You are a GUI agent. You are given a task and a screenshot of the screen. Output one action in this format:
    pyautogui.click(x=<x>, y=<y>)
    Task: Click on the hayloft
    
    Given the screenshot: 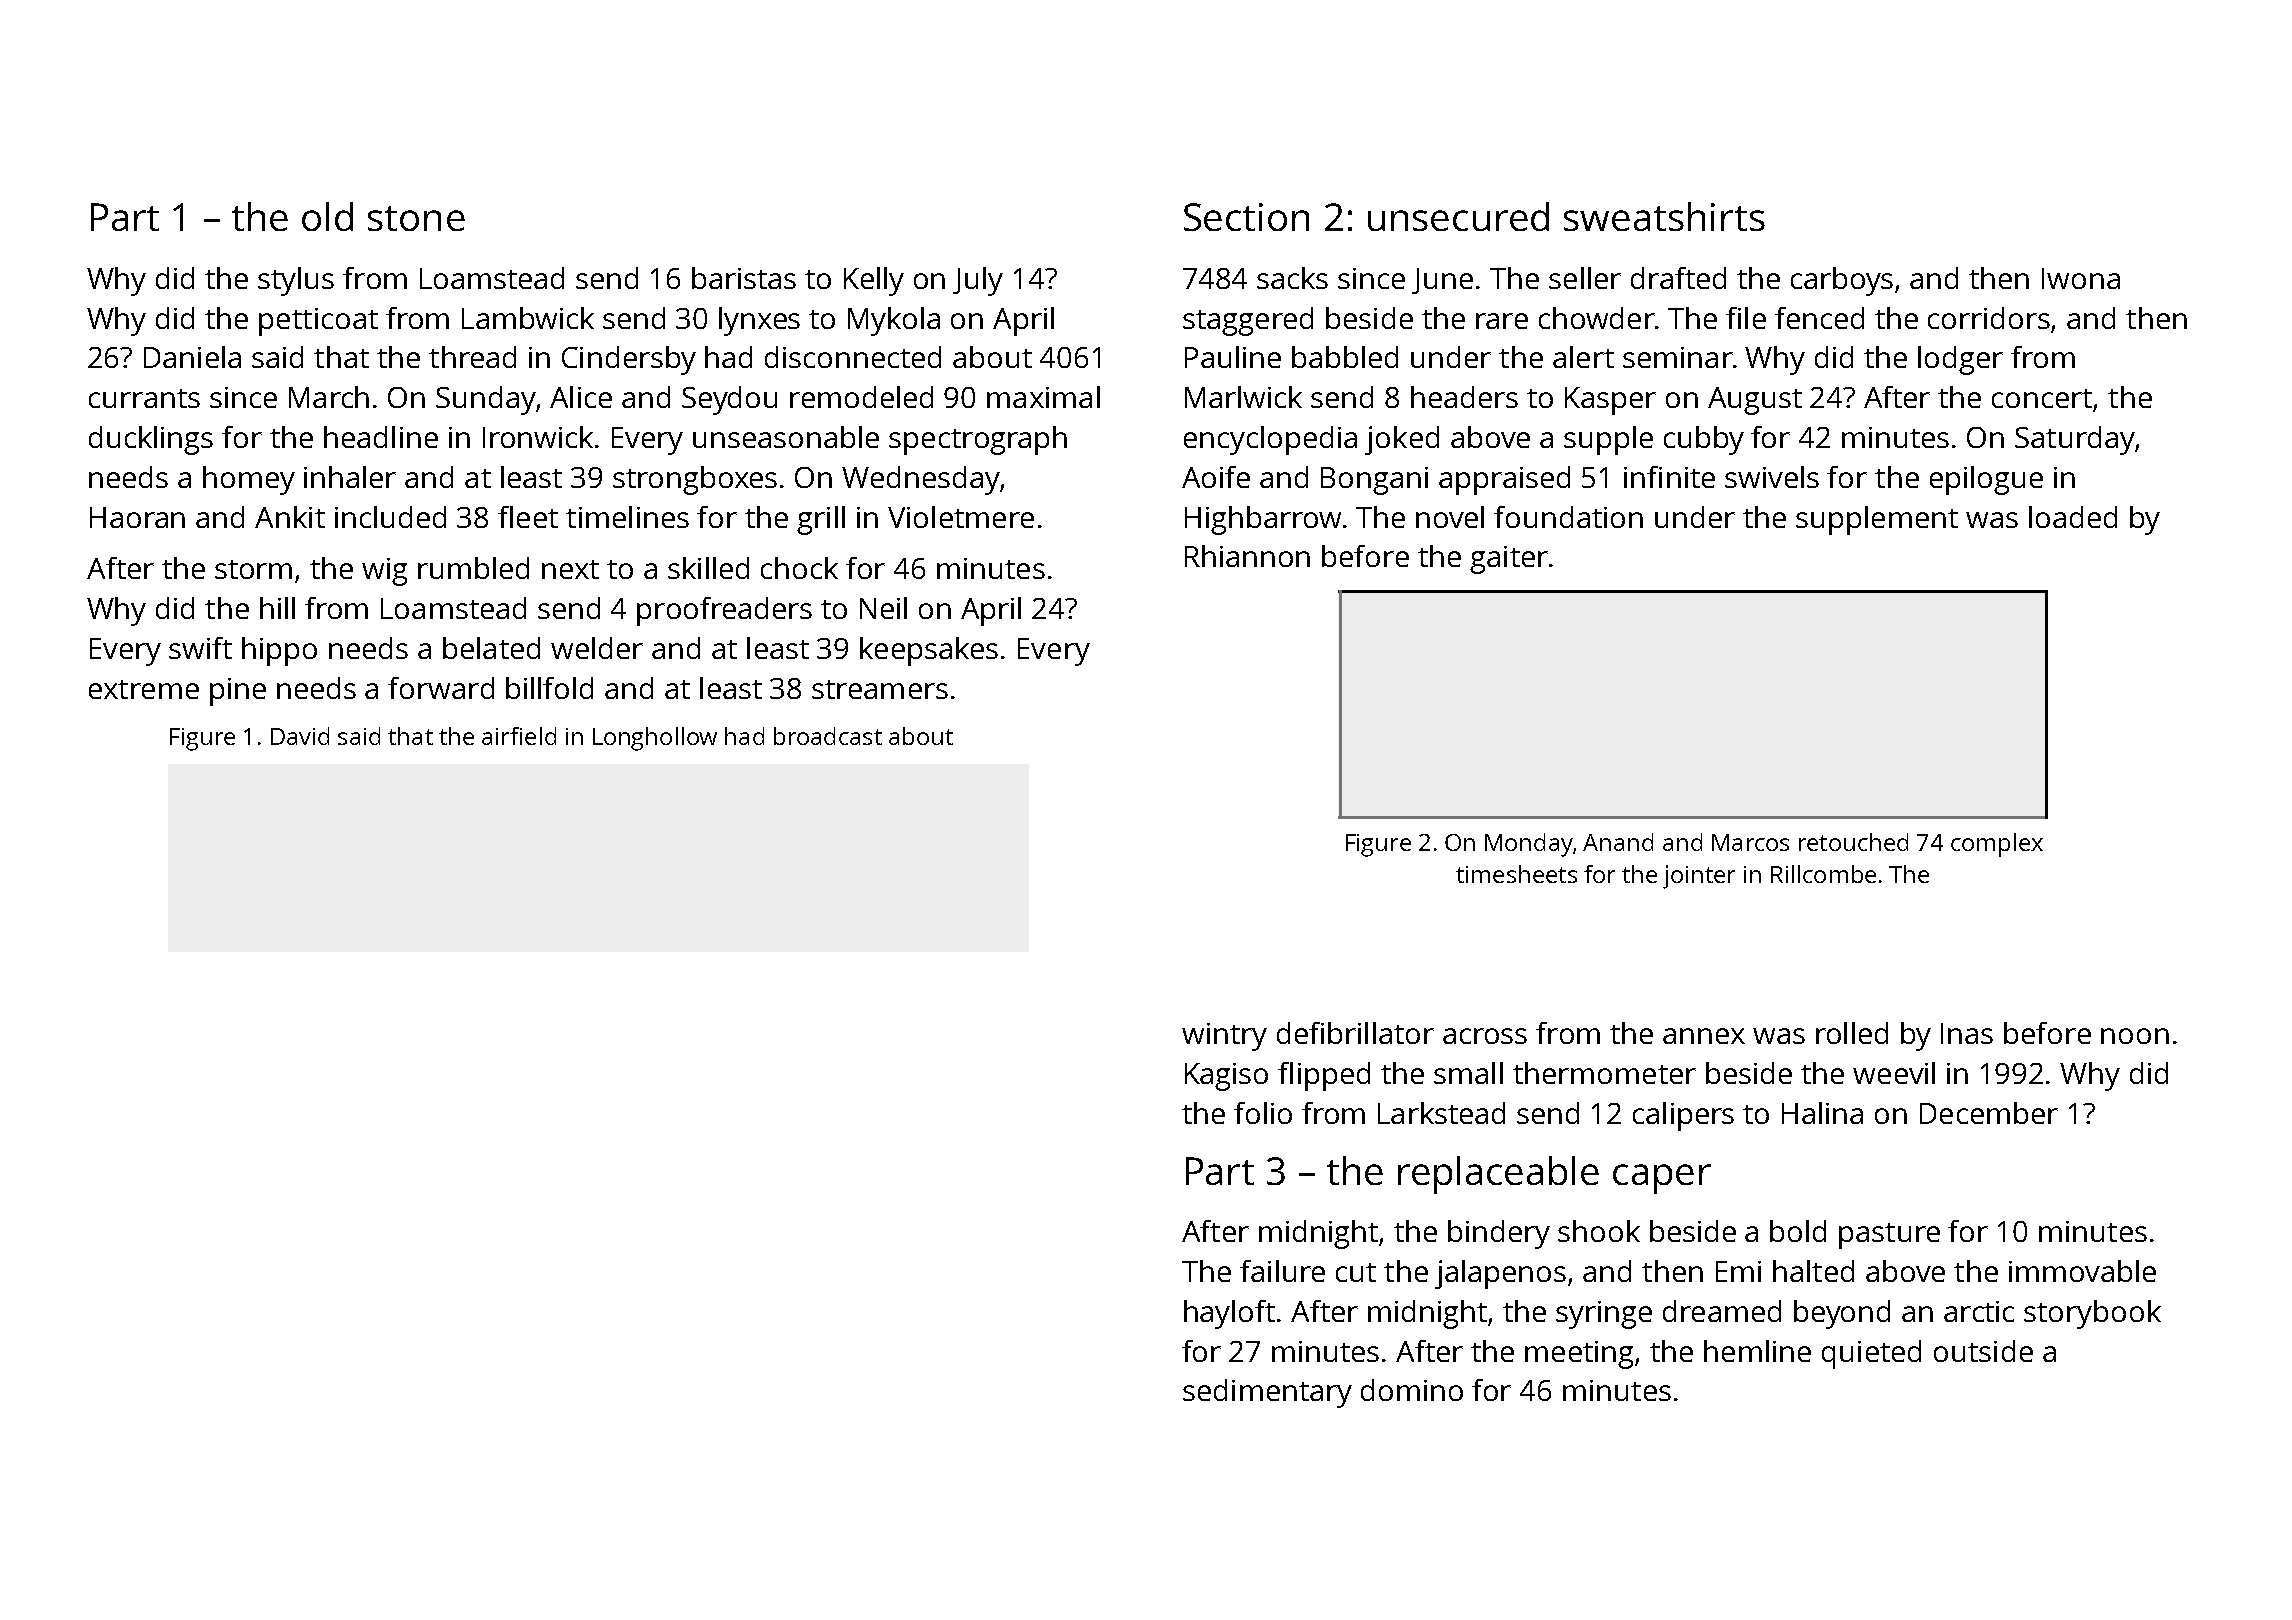 What is the action you would take?
    pyautogui.click(x=1229, y=1314)
